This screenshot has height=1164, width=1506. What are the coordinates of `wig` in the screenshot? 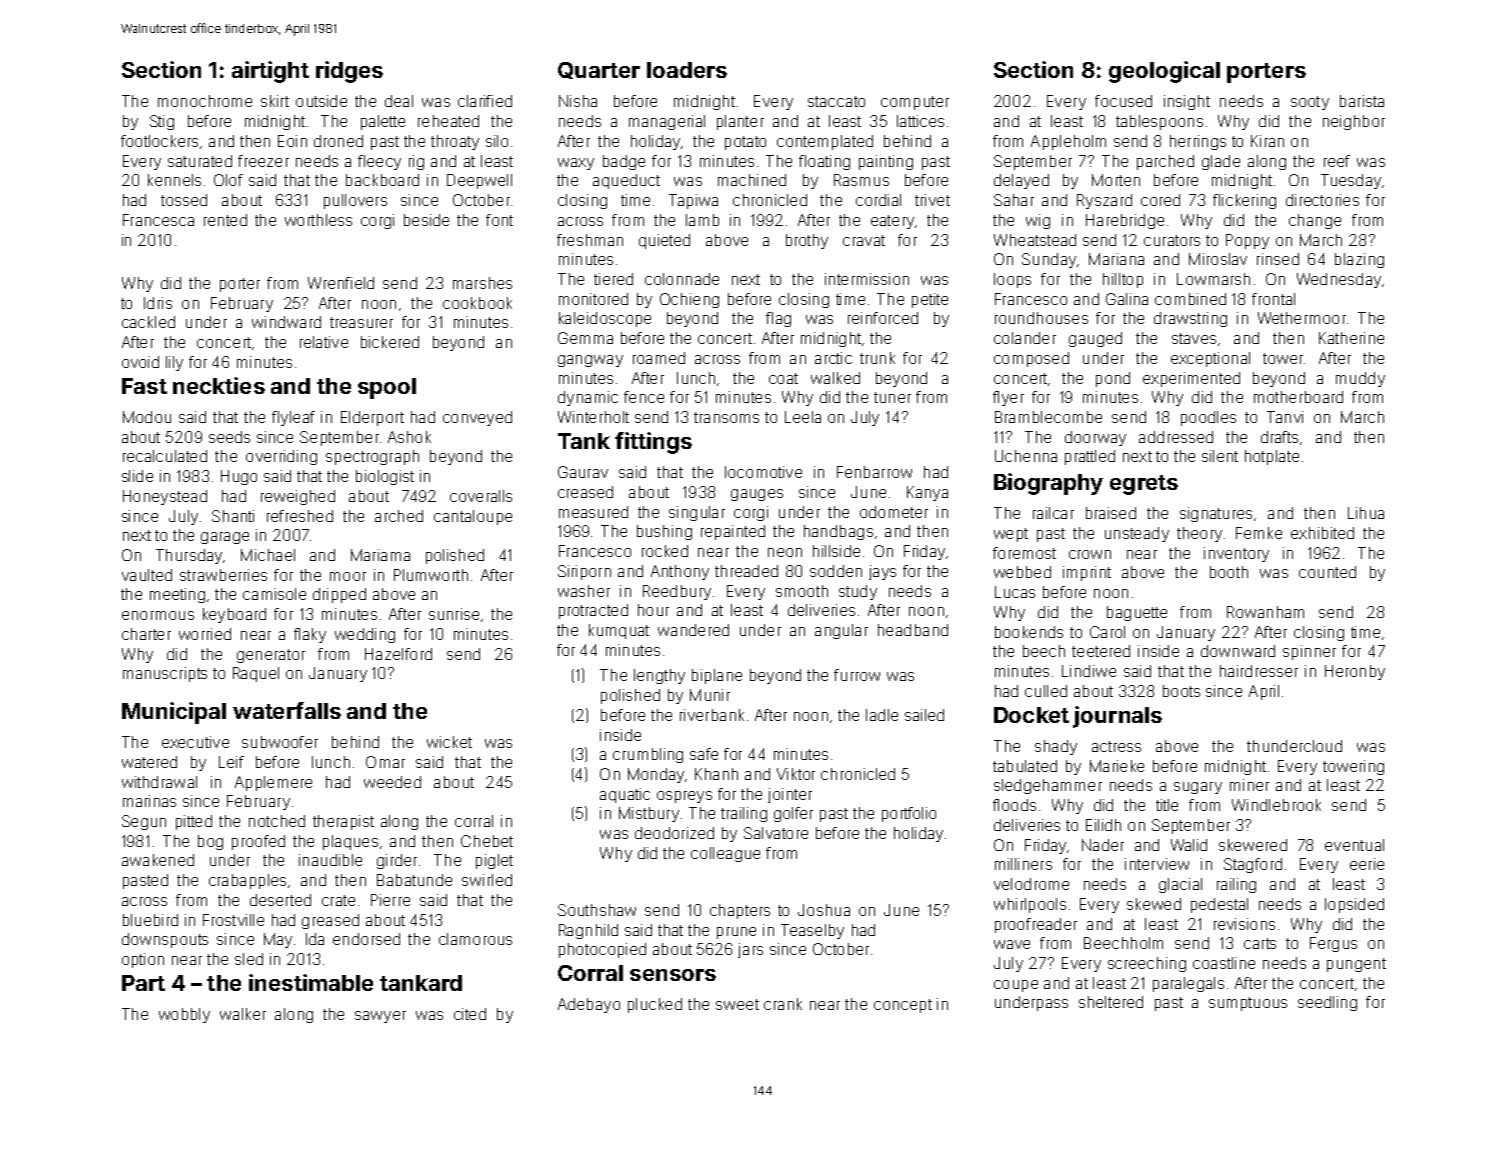 It's located at (1038, 221).
